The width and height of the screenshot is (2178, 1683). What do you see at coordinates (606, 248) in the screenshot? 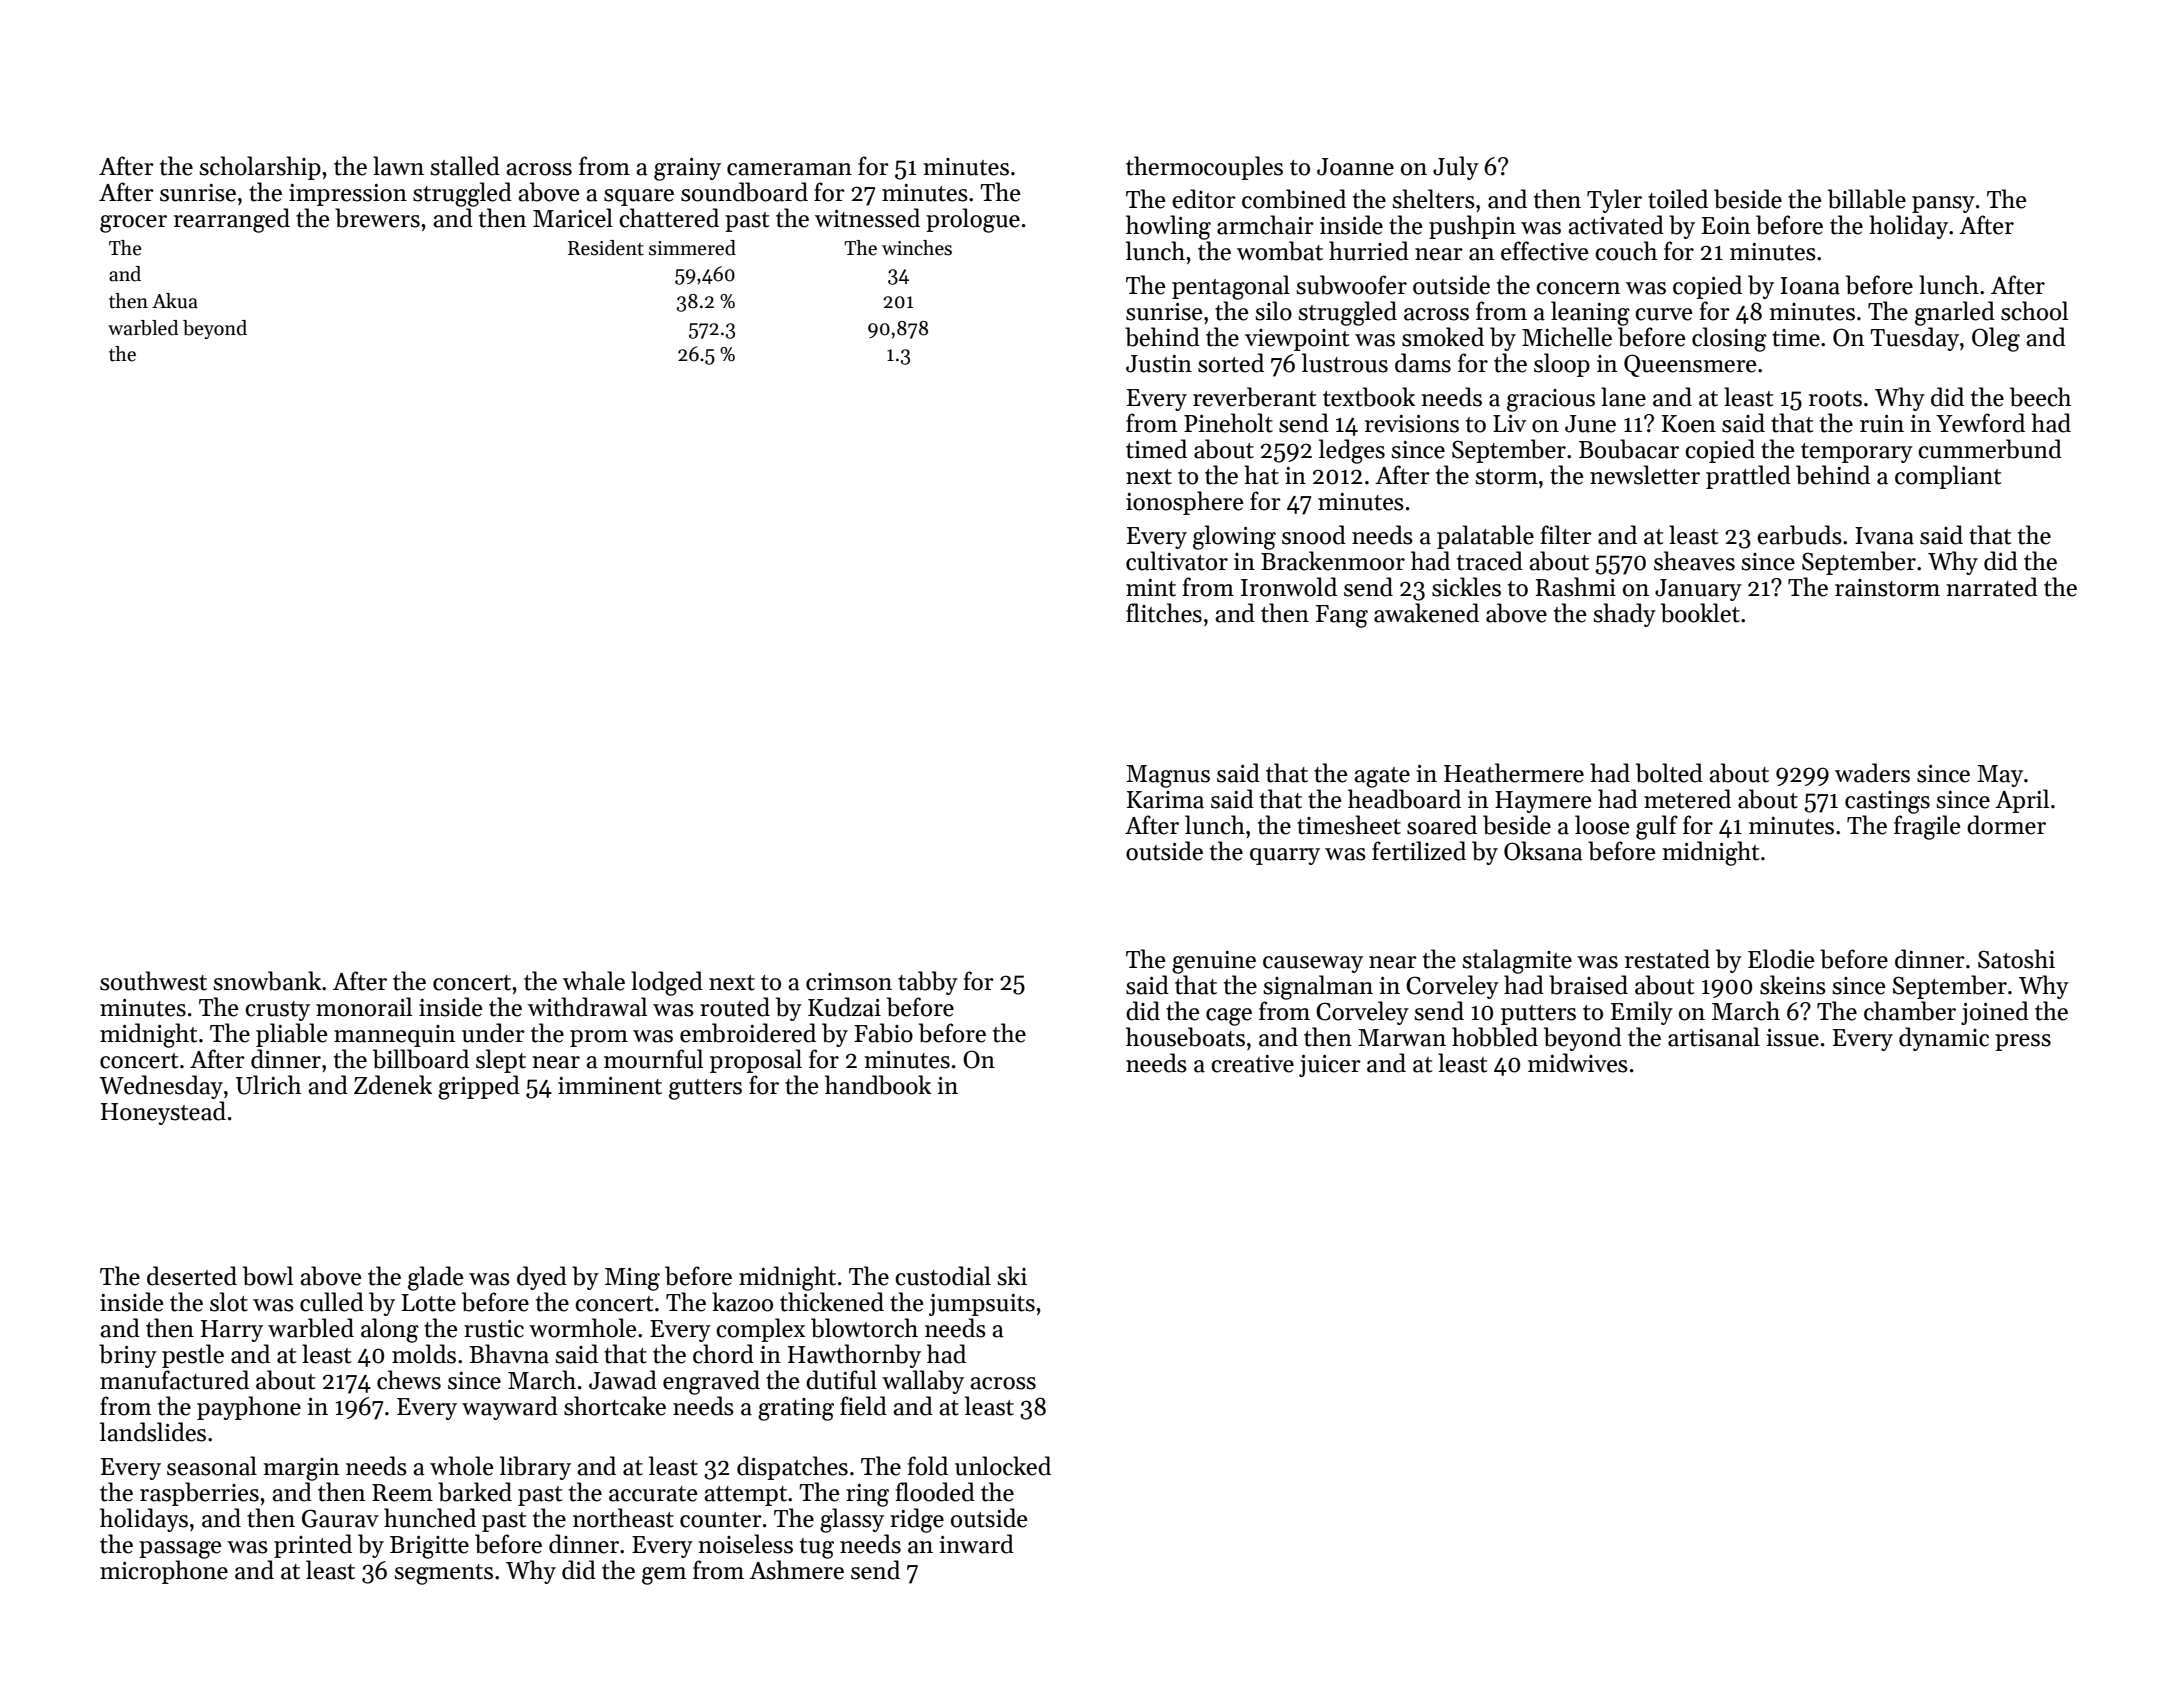
I see `Resident` at bounding box center [606, 248].
